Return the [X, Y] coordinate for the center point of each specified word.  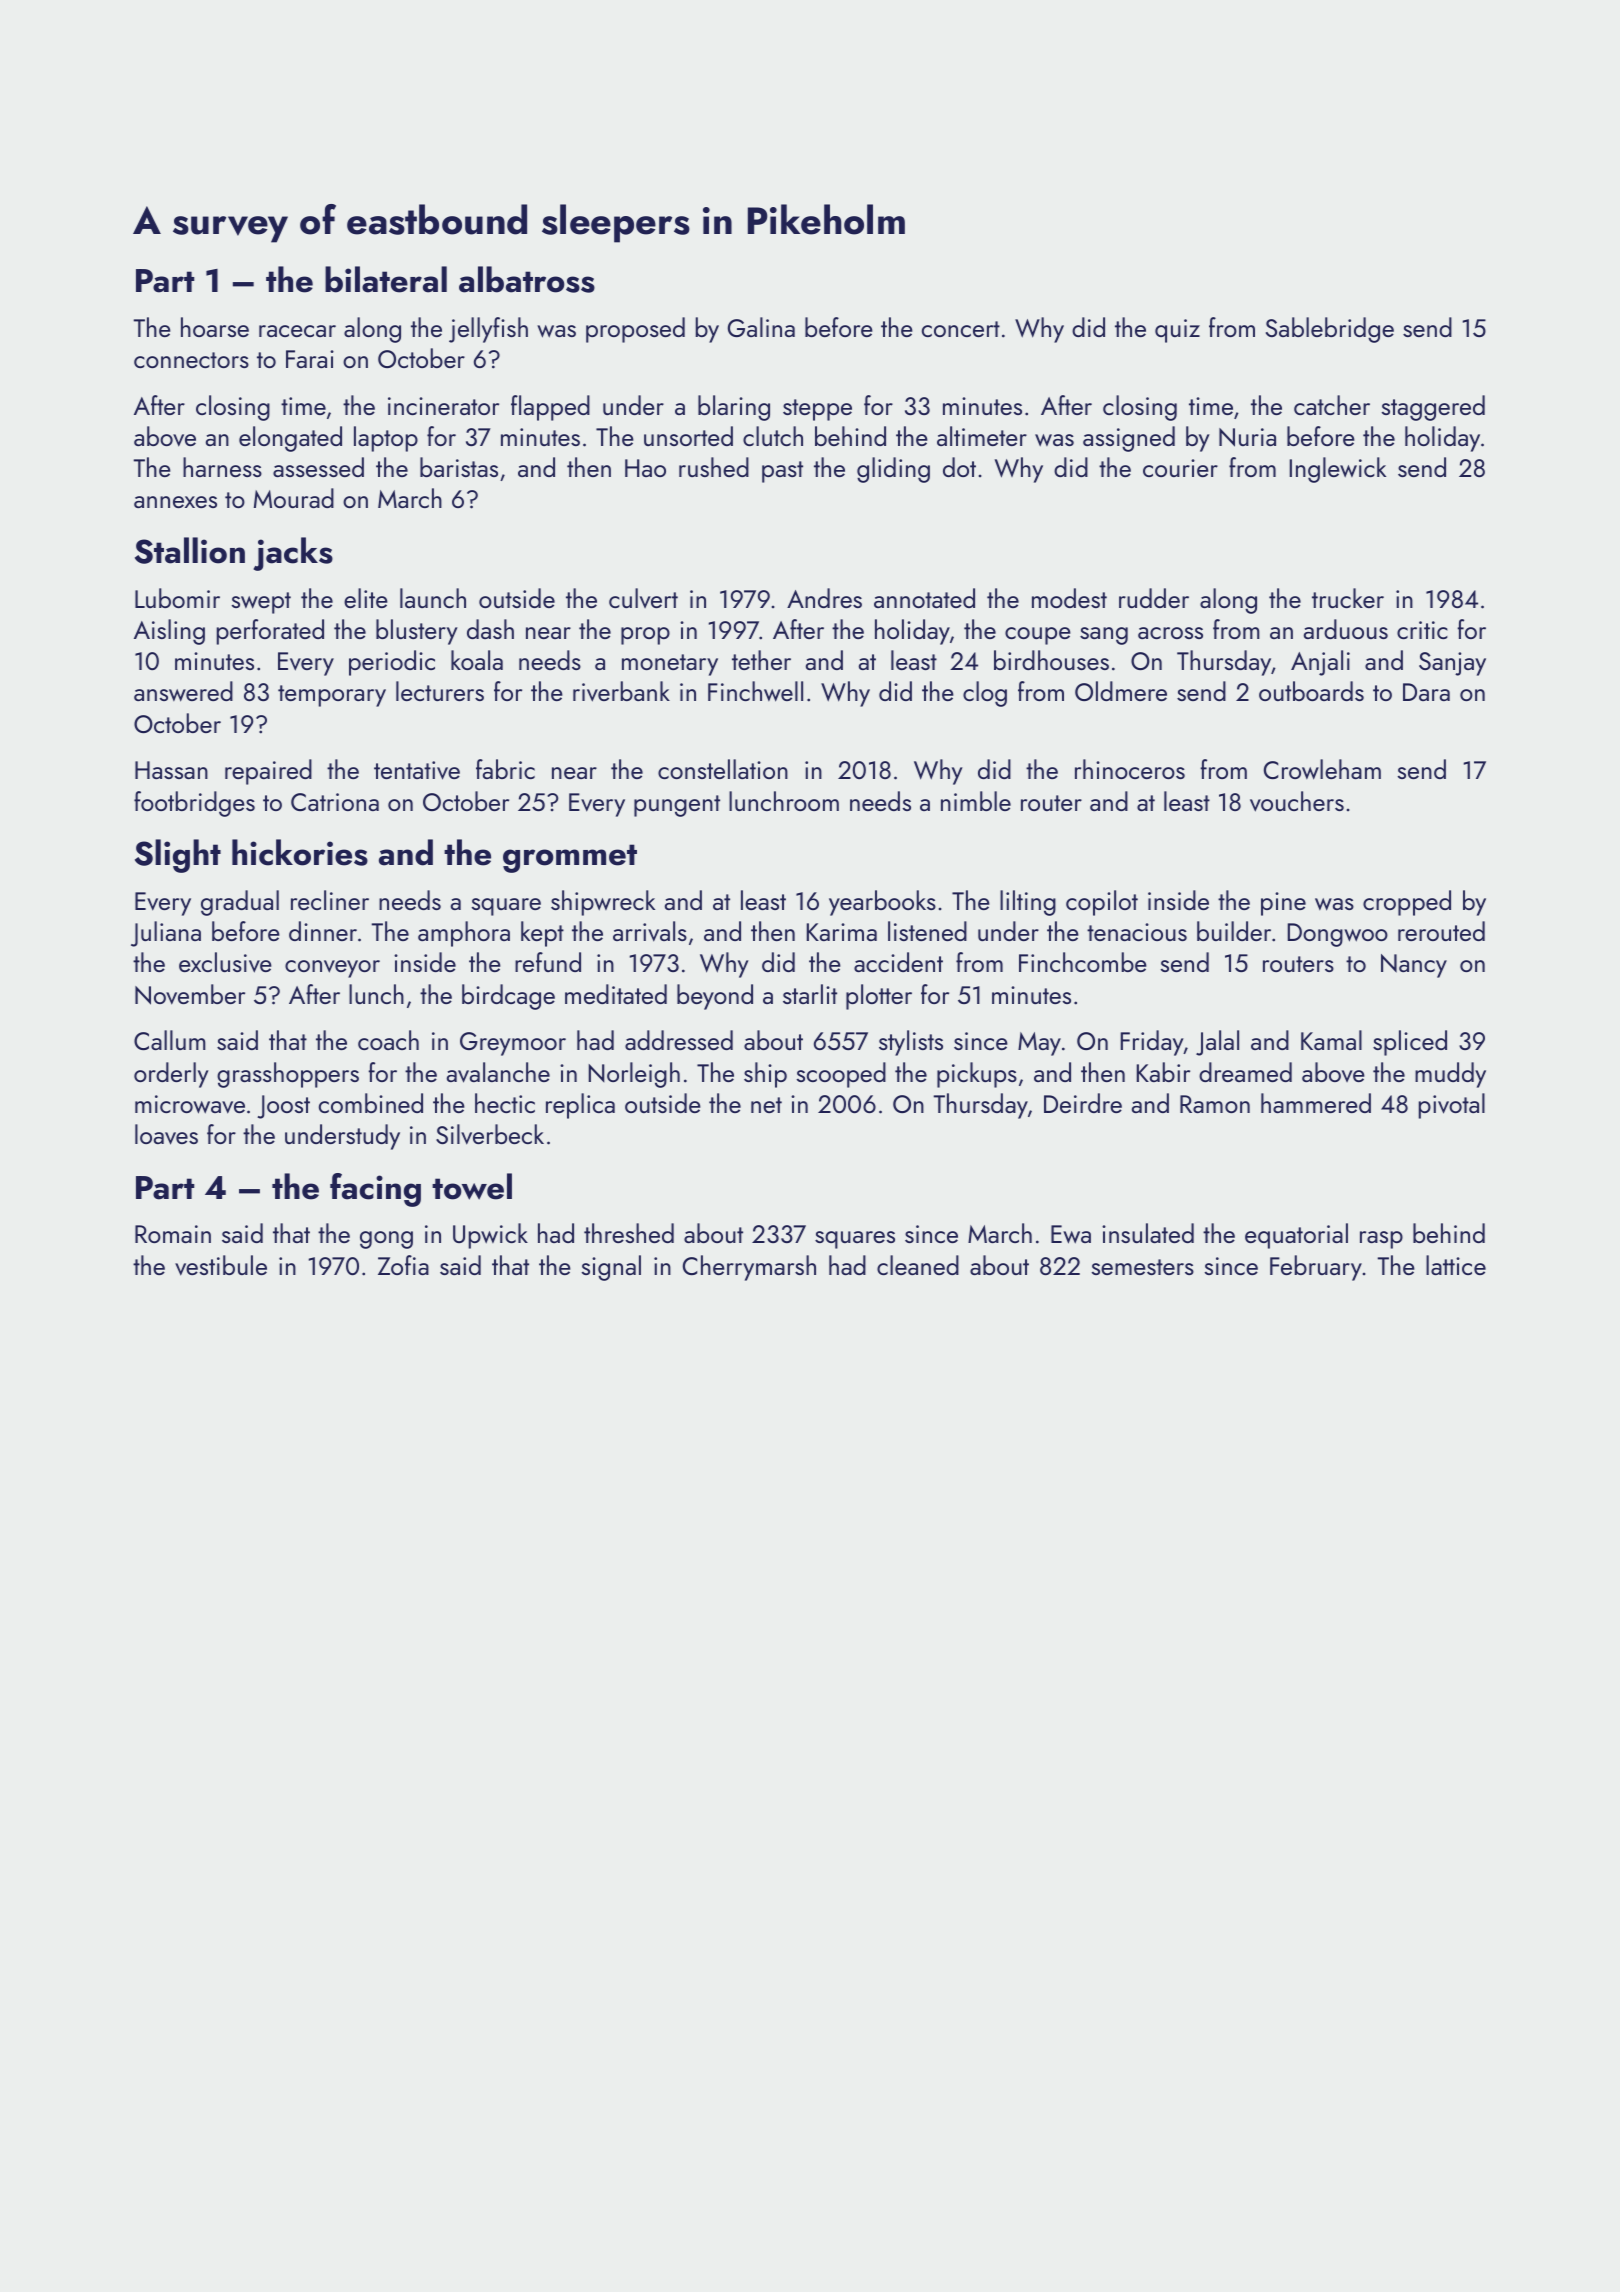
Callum [170, 1040]
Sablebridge [1330, 330]
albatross [527, 279]
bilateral [386, 279]
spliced [1410, 1043]
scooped [841, 1075]
